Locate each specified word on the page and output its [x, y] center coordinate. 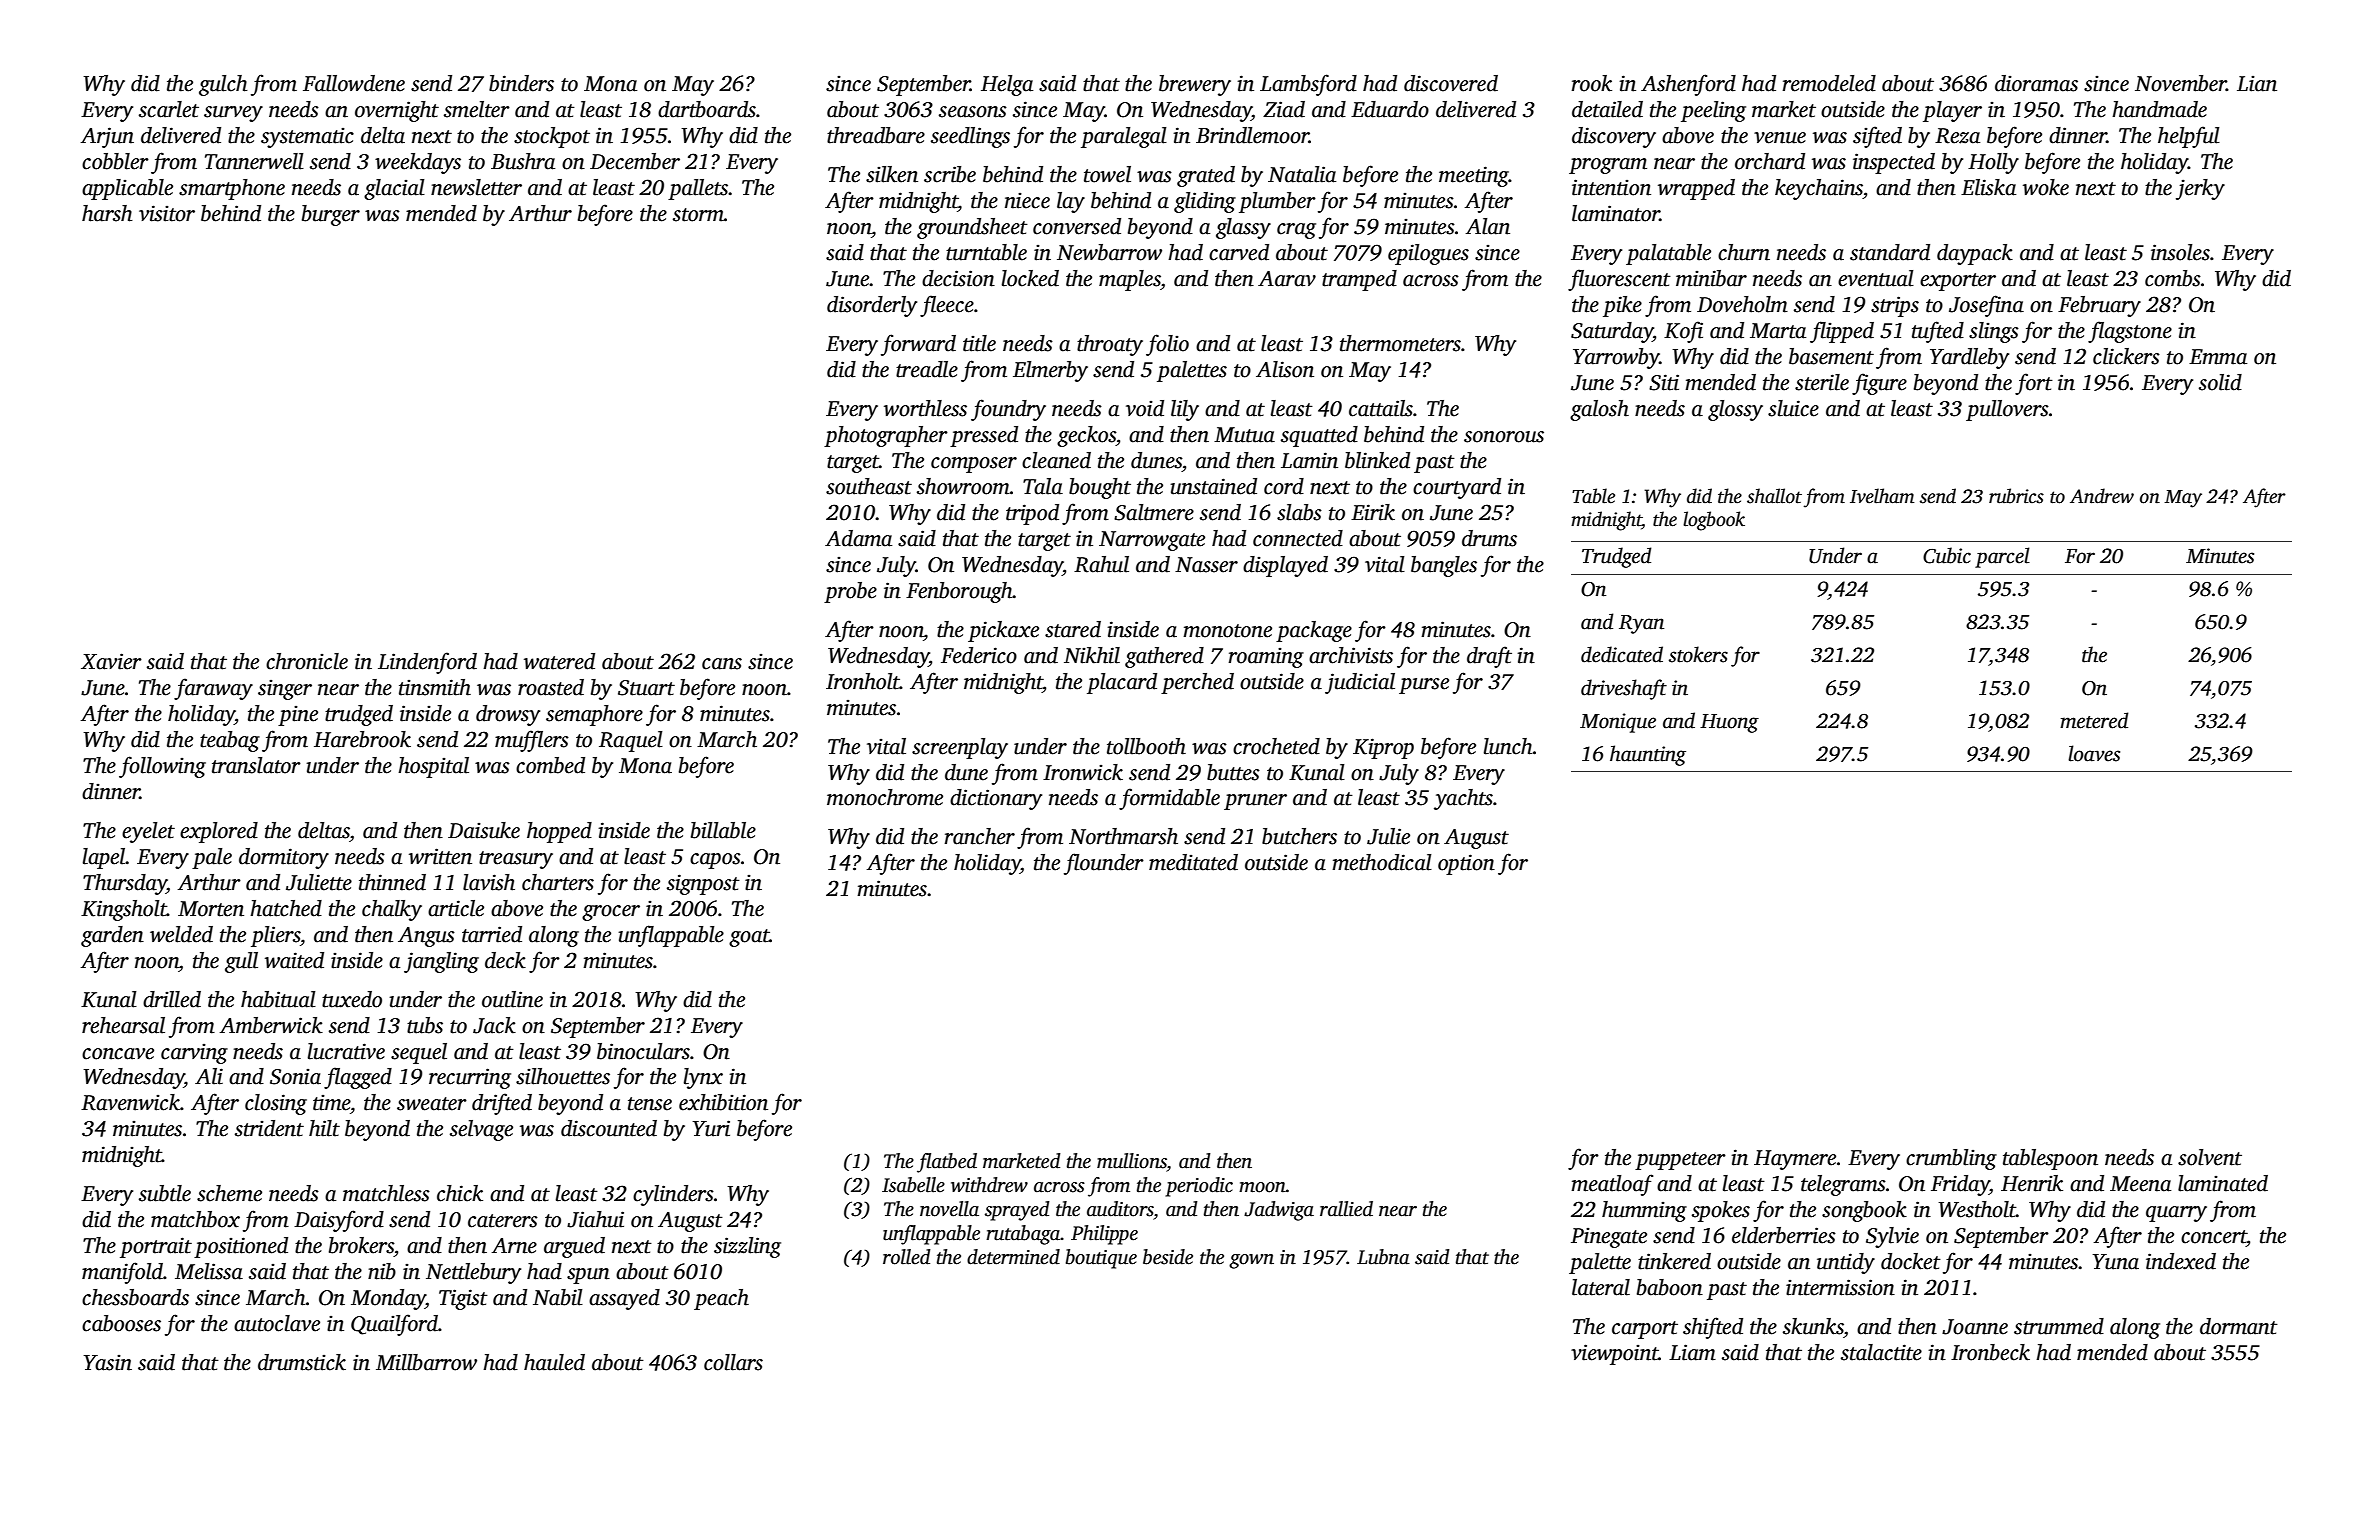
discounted [609, 1128]
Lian [2257, 84]
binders [521, 83]
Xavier [111, 661]
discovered [1451, 83]
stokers [1698, 654]
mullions [1132, 1161]
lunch [1508, 746]
